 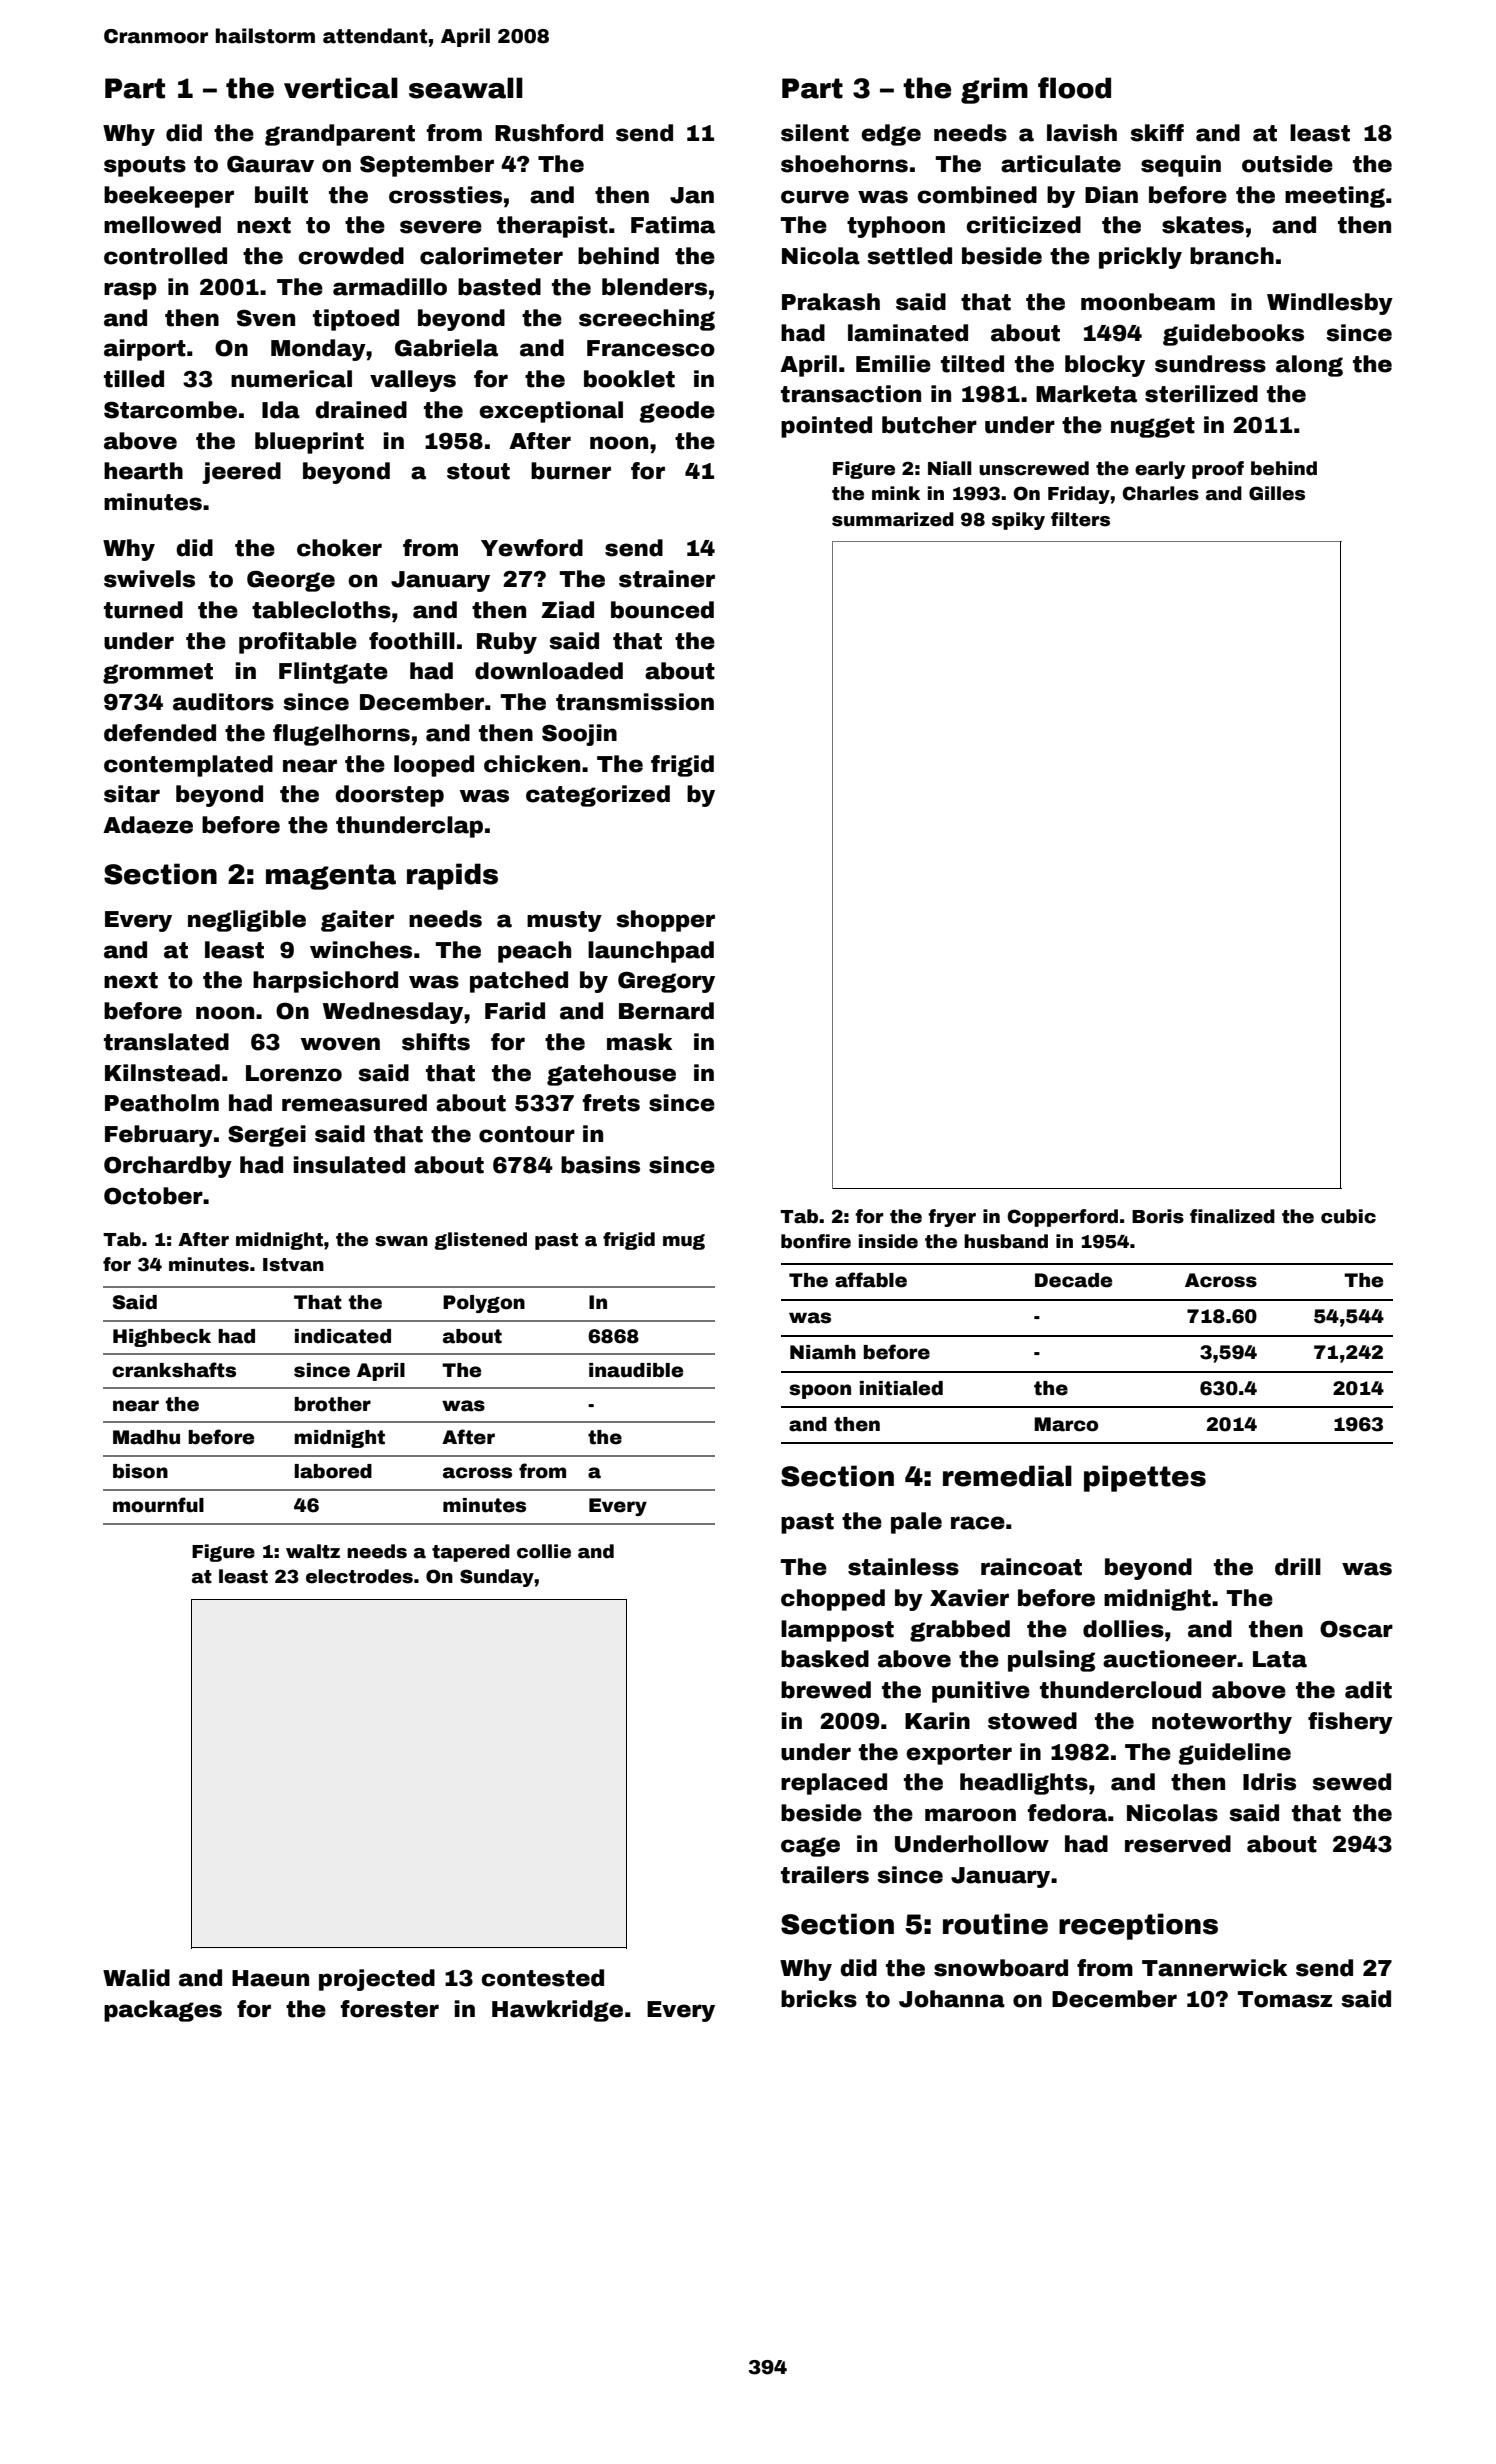 I want to click on rasp, so click(x=130, y=291).
